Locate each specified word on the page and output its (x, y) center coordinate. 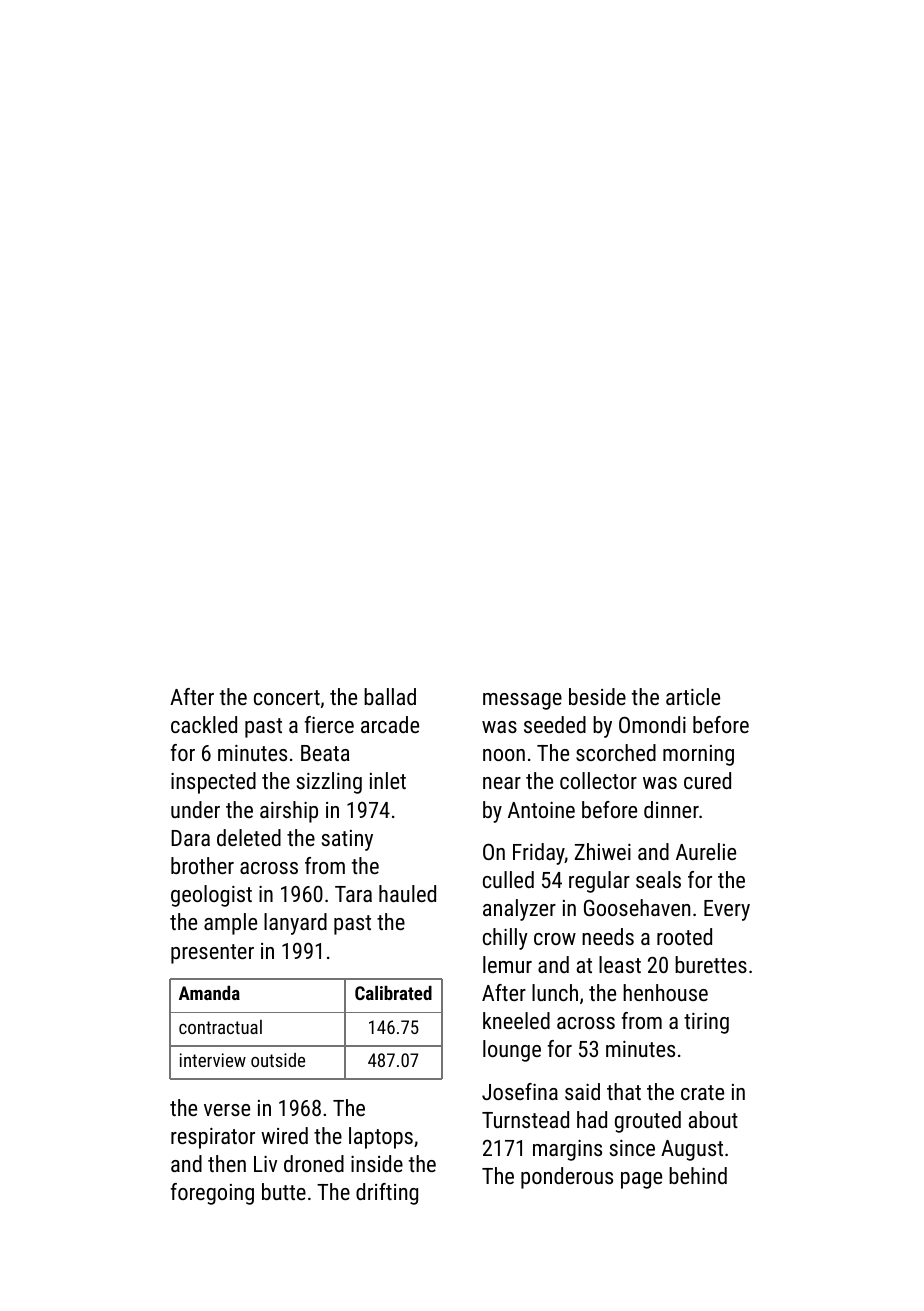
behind (698, 1175)
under (195, 809)
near (502, 783)
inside (377, 1163)
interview (213, 1060)
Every (727, 910)
